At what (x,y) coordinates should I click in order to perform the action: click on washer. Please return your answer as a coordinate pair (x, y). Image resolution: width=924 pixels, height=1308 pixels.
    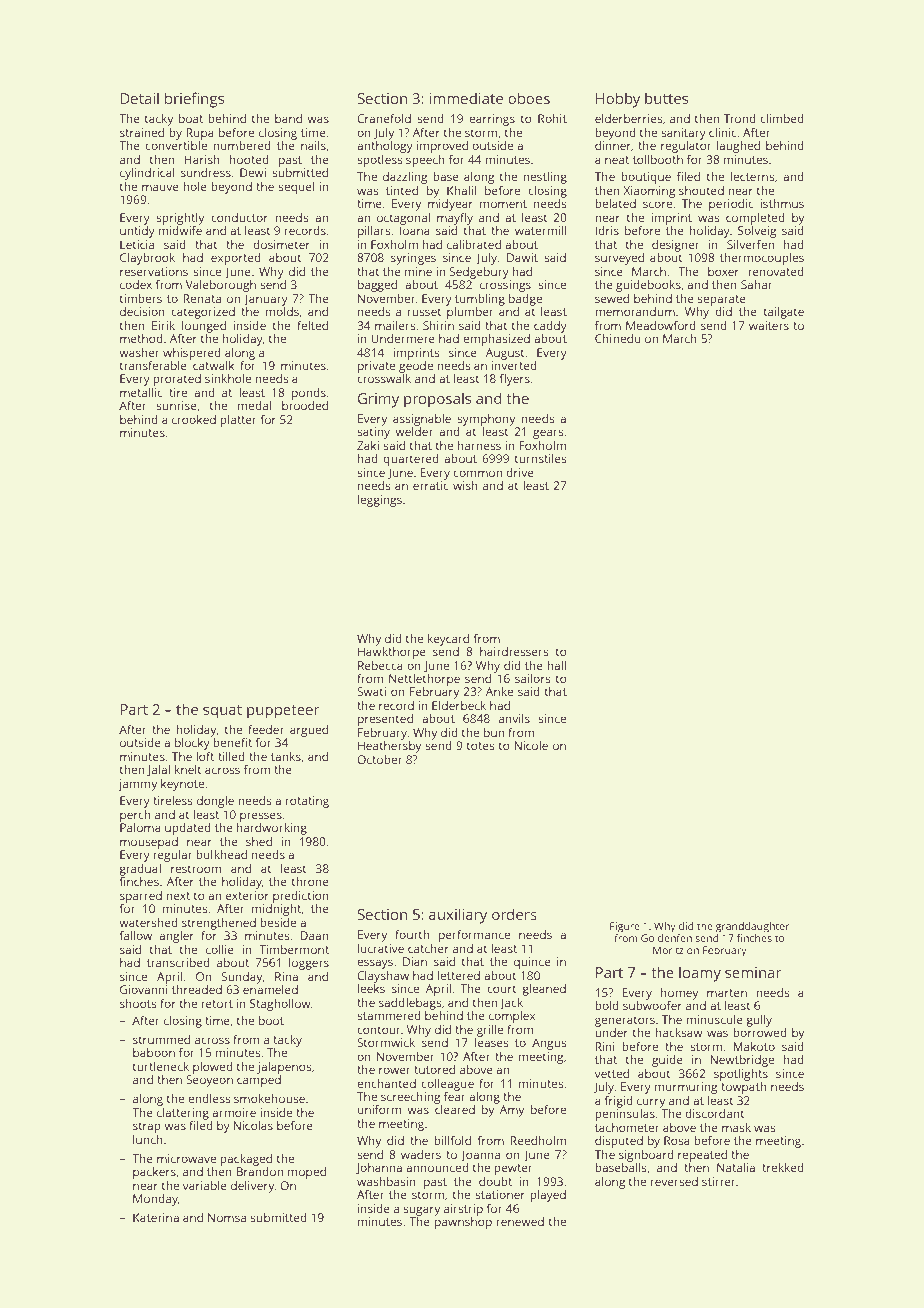
    Looking at the image, I should click on (139, 352).
